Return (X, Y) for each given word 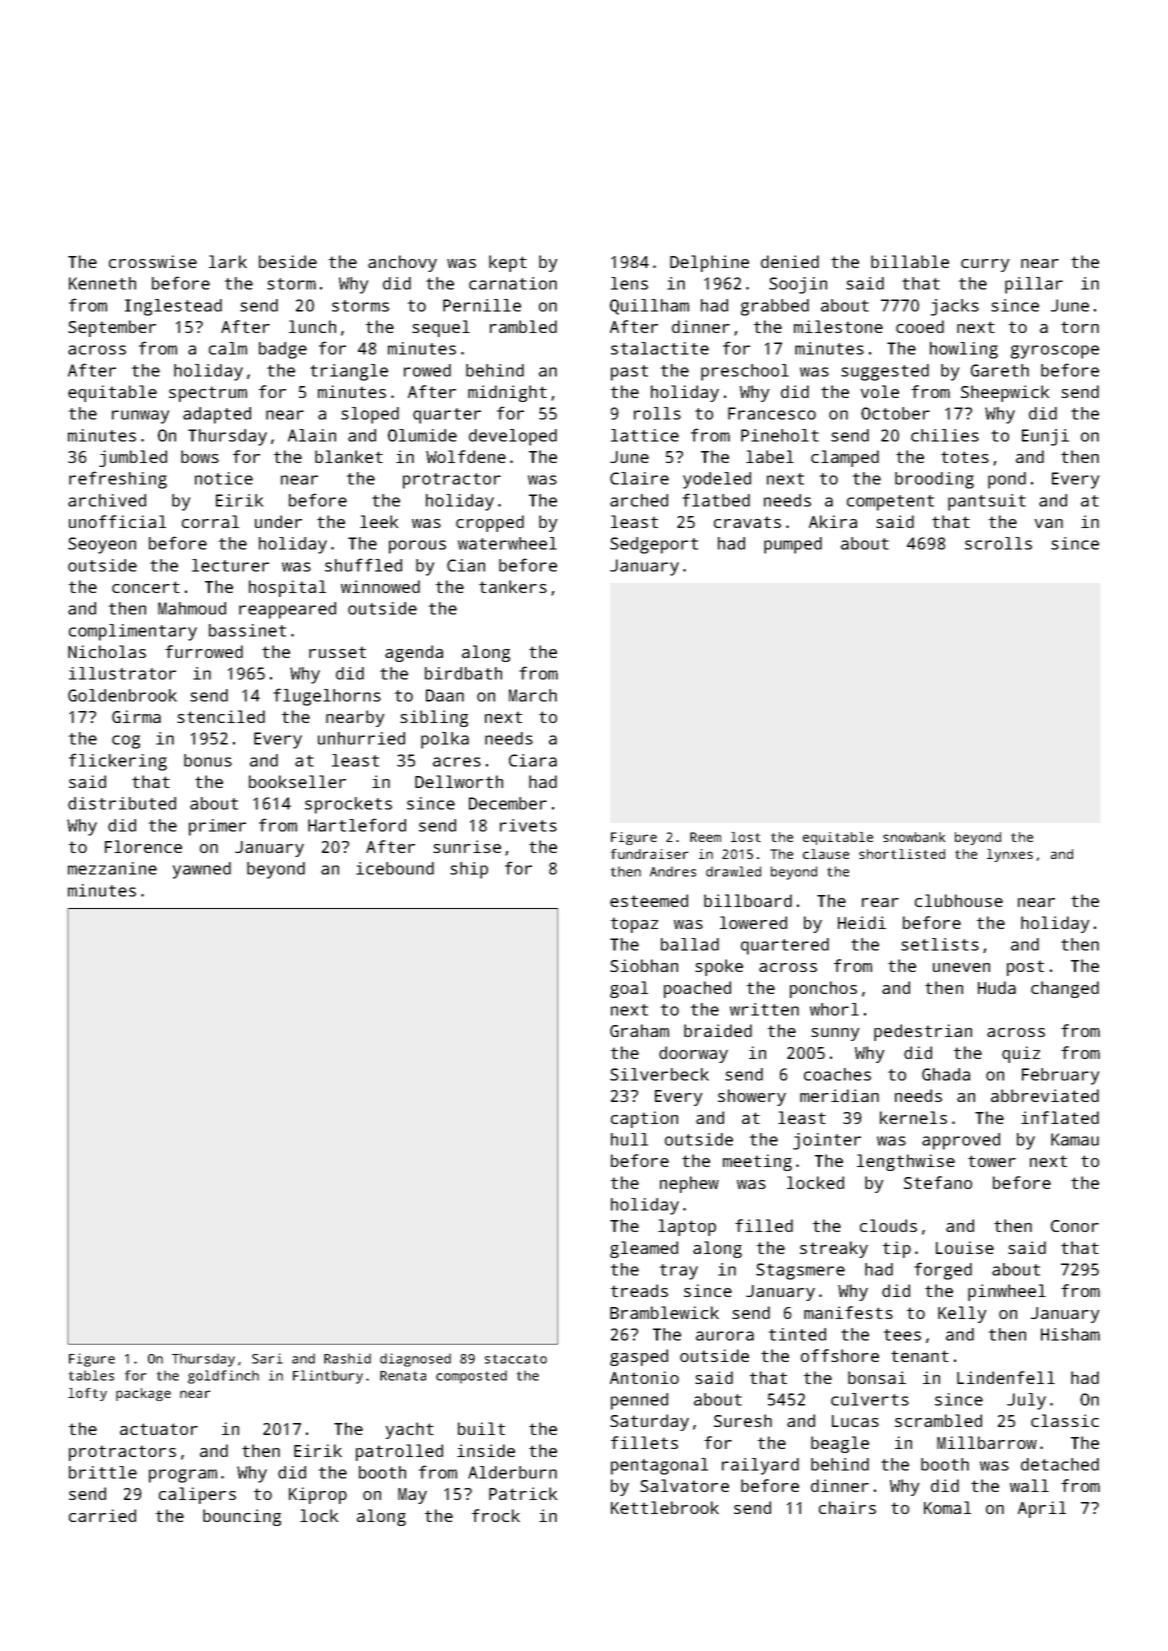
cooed (920, 326)
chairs (847, 1507)
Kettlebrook (665, 1507)
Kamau (1075, 1139)
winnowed (380, 586)
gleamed (644, 1249)
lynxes (1010, 855)
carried (102, 1515)
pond (1007, 480)
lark (228, 261)
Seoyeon (102, 545)
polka (445, 740)
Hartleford (357, 825)
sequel (441, 328)
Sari (267, 1358)
